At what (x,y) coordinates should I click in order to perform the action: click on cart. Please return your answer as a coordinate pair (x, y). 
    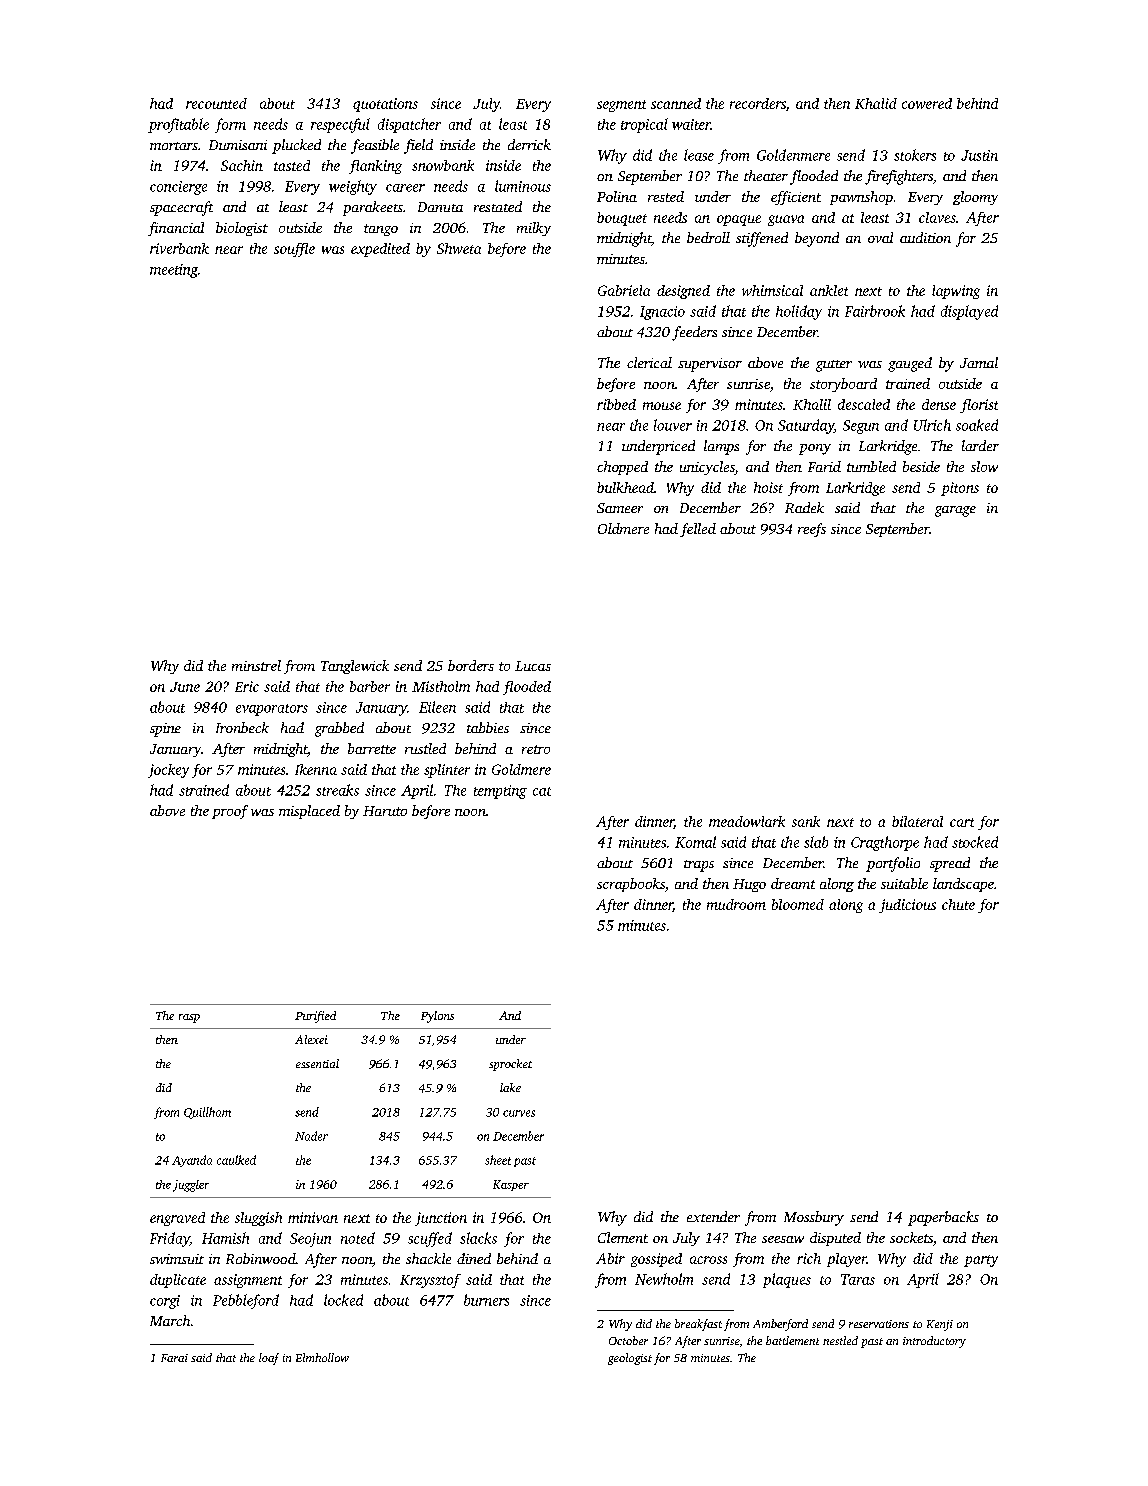
    Looking at the image, I should click on (962, 822).
